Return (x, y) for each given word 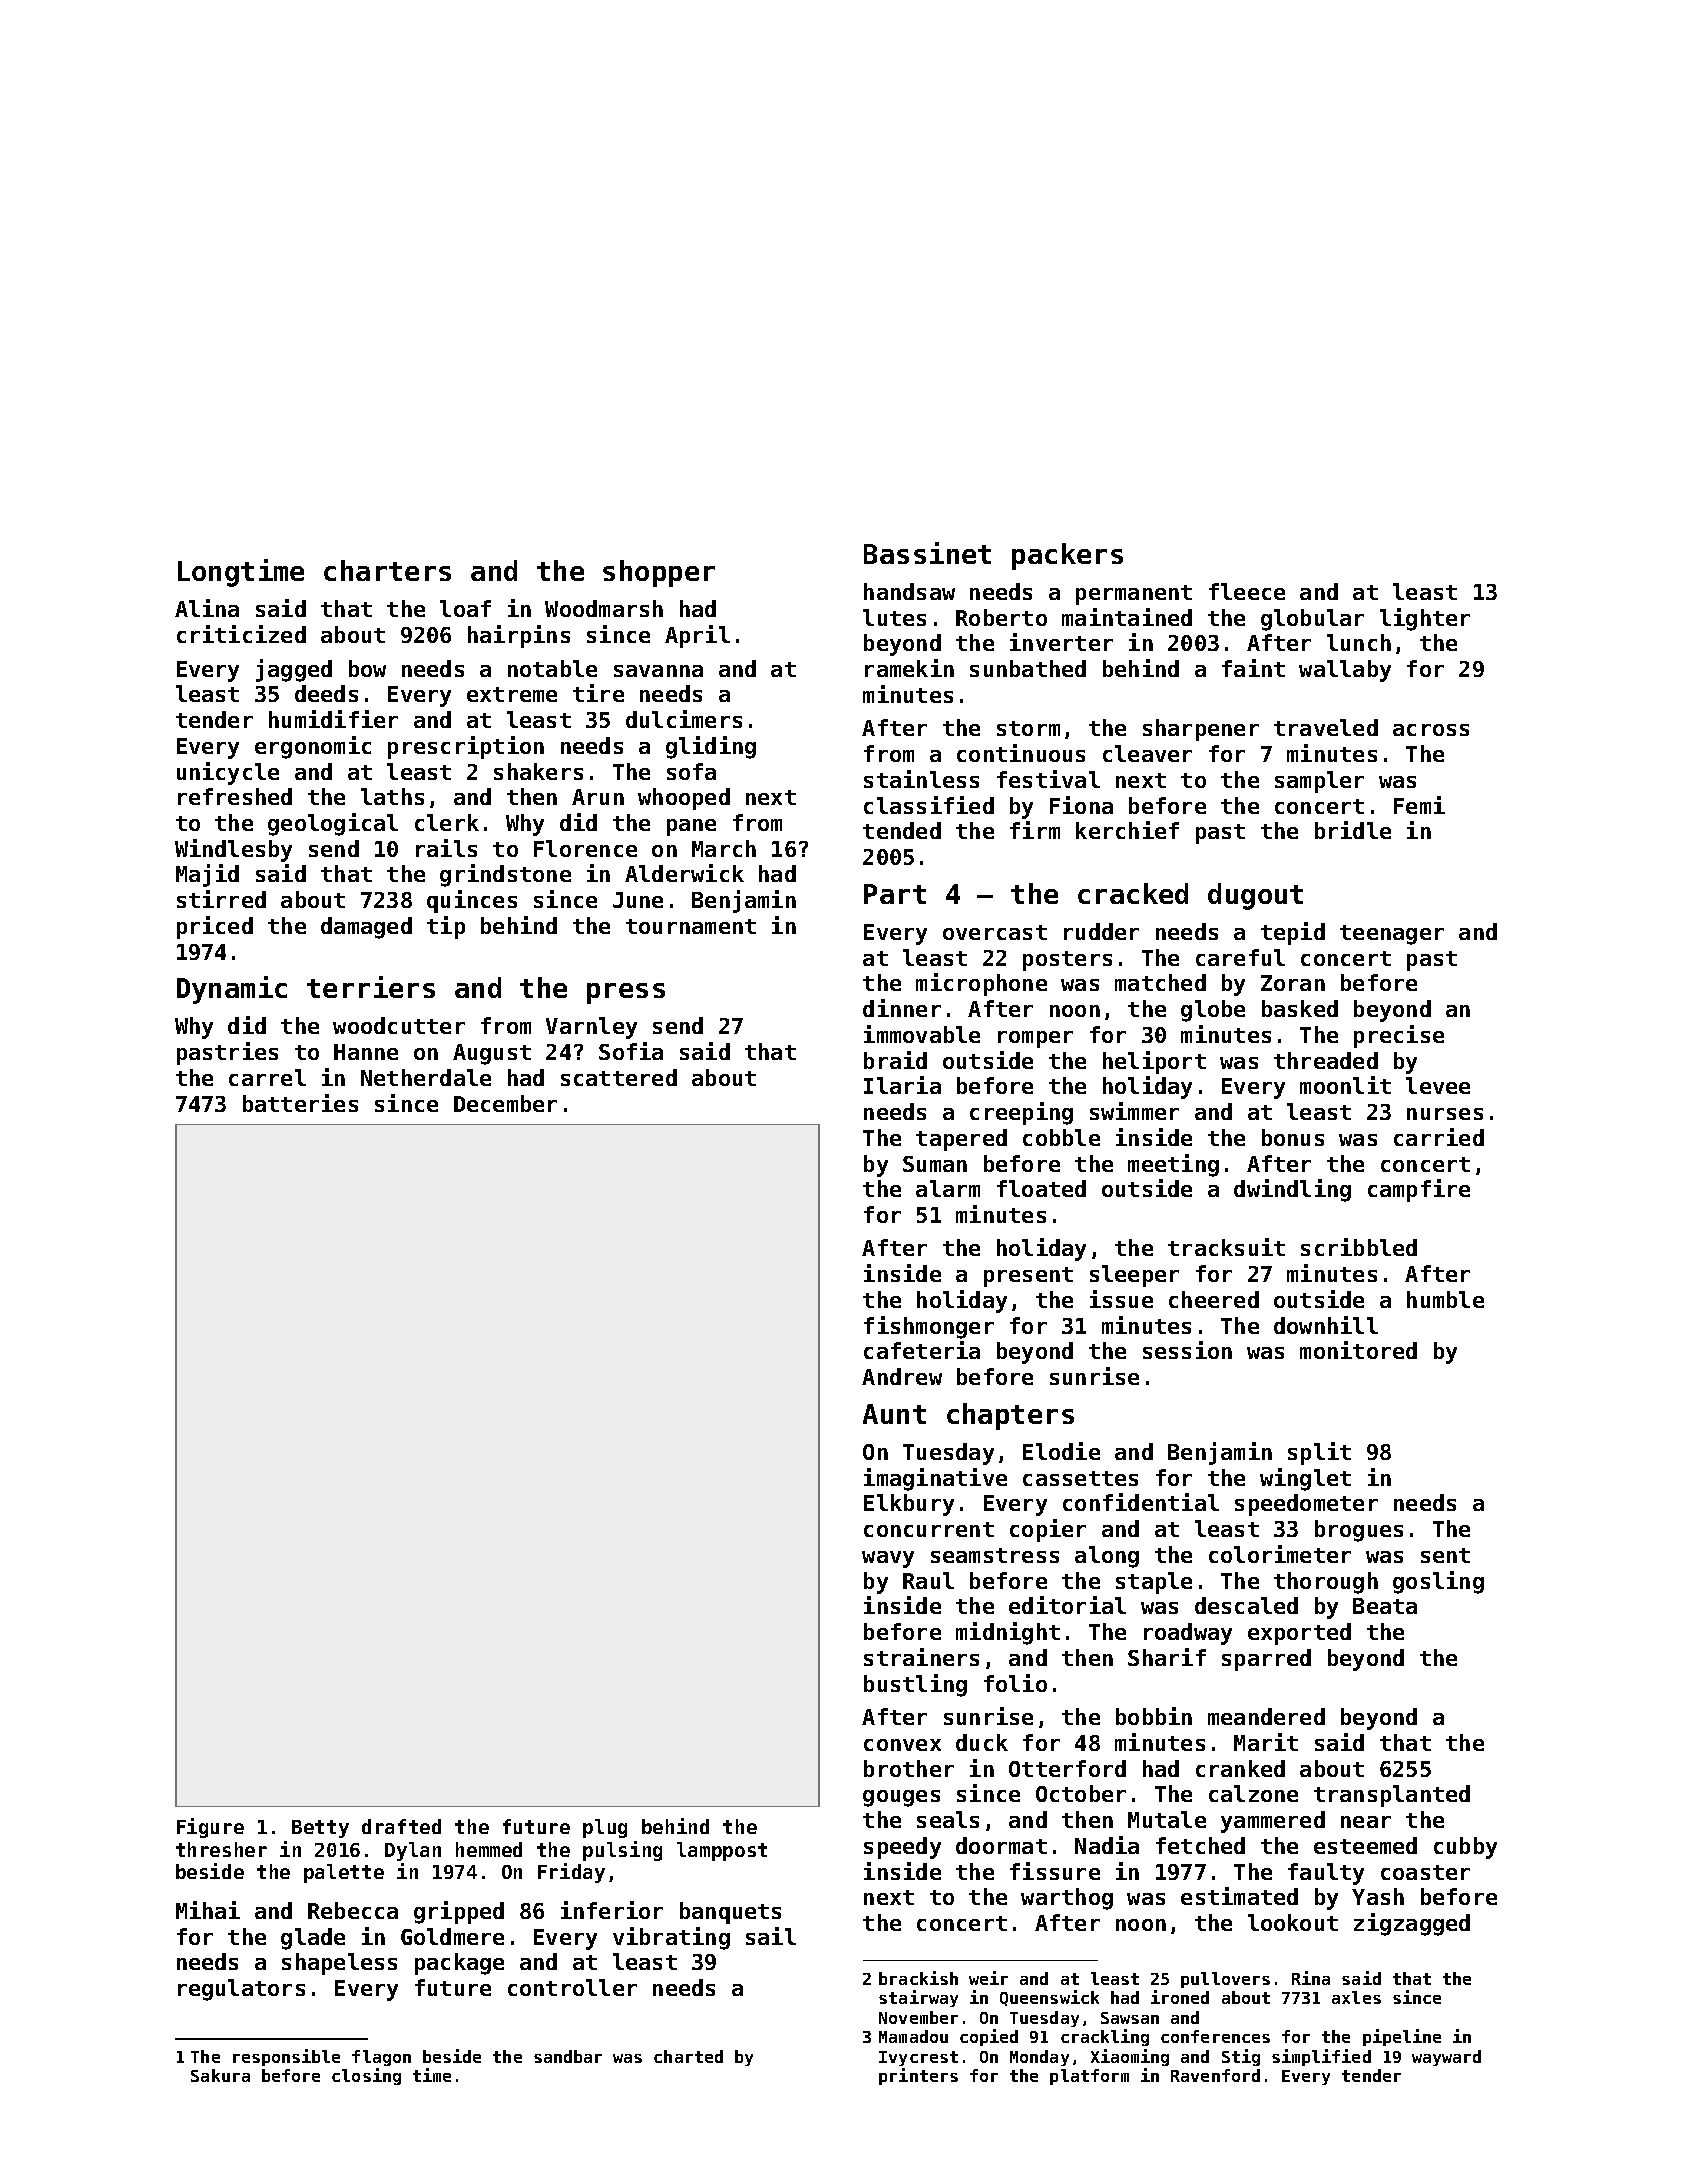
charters (387, 570)
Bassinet (927, 553)
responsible (286, 2057)
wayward (1446, 2058)
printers (918, 2076)
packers (1067, 556)
